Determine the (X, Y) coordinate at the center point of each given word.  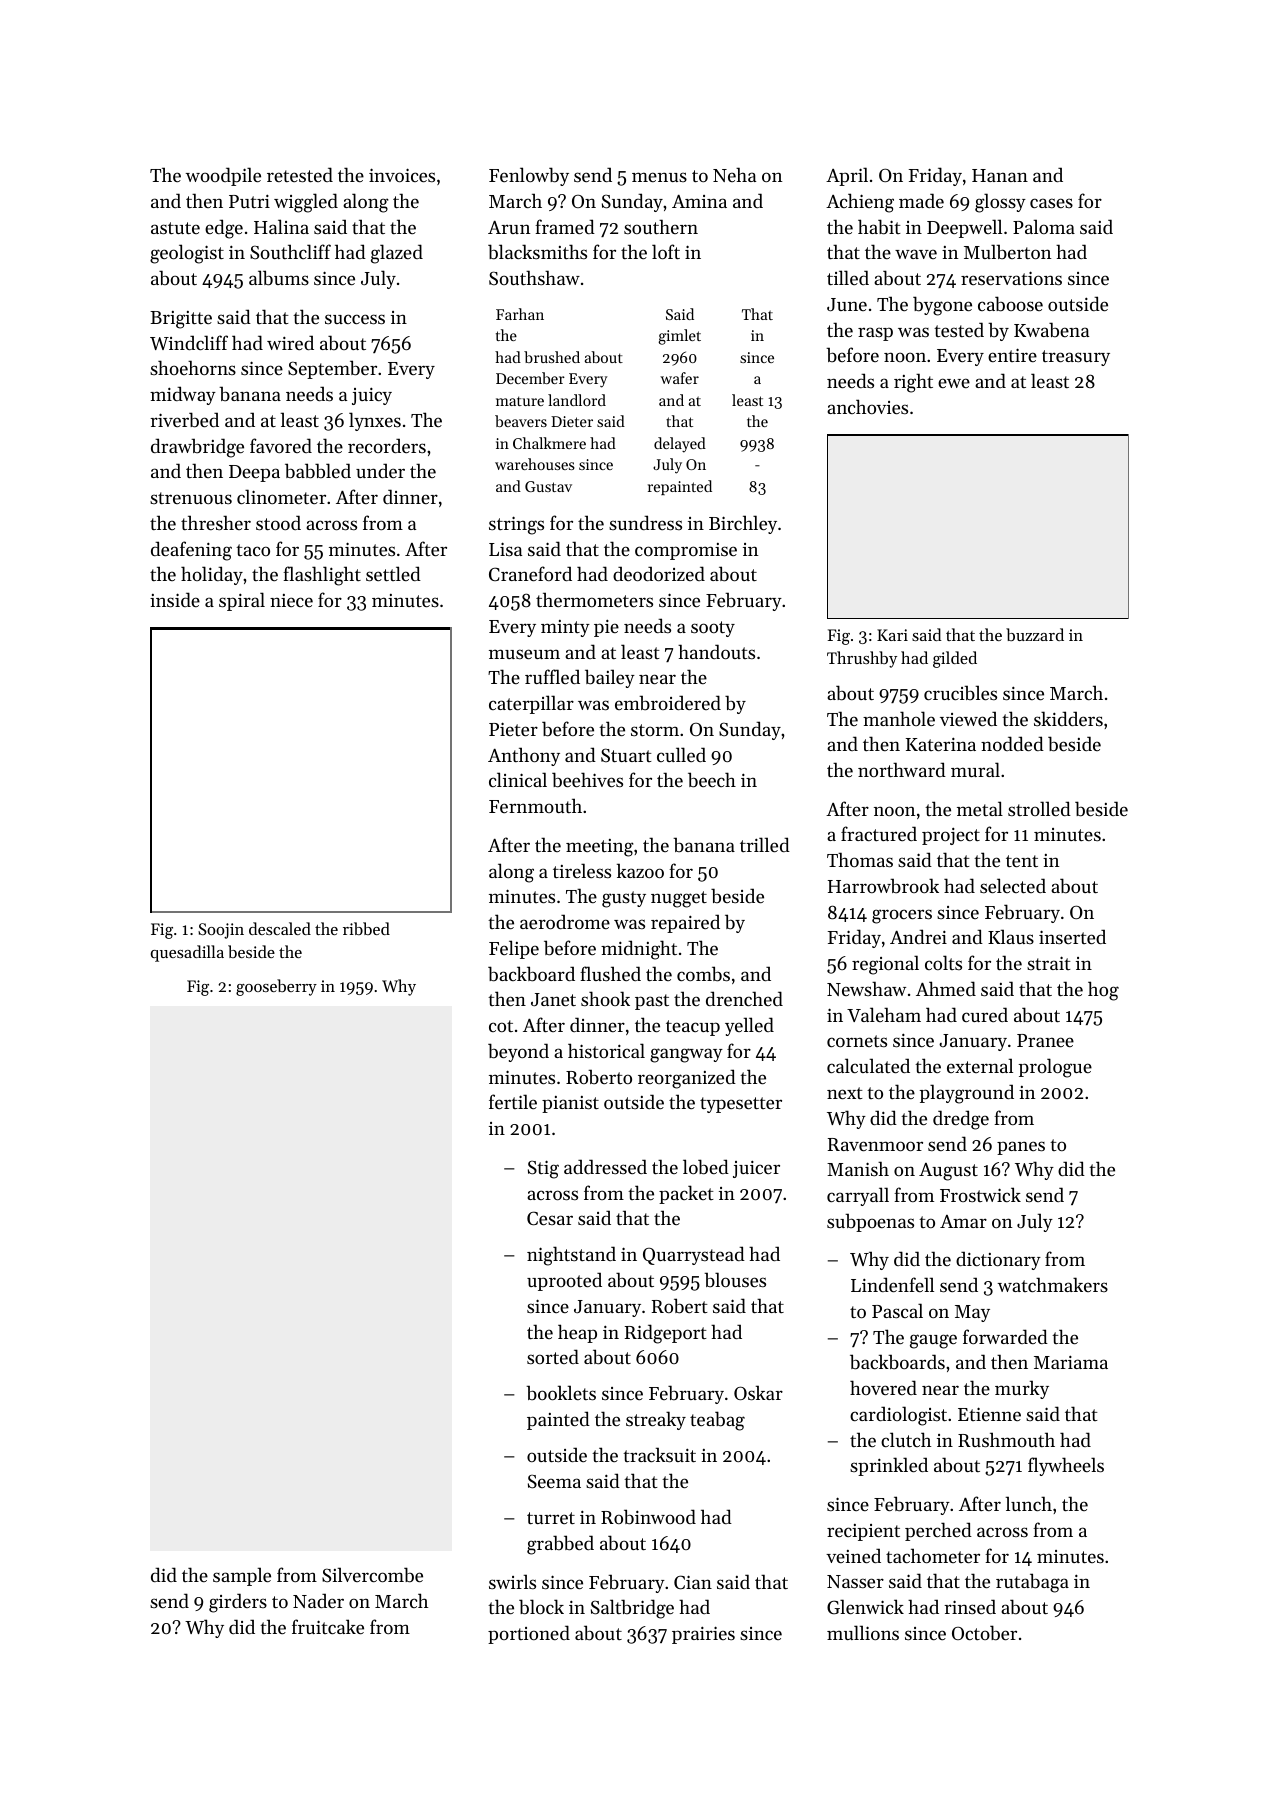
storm (655, 730)
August (948, 1172)
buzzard (1035, 634)
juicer (756, 1169)
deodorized (659, 573)
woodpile (223, 176)
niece (291, 600)
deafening (191, 551)
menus (659, 177)
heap (577, 1333)
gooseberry (276, 987)
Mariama (1071, 1362)
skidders (1068, 718)
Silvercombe (372, 1575)
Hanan (1000, 175)
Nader (318, 1600)
